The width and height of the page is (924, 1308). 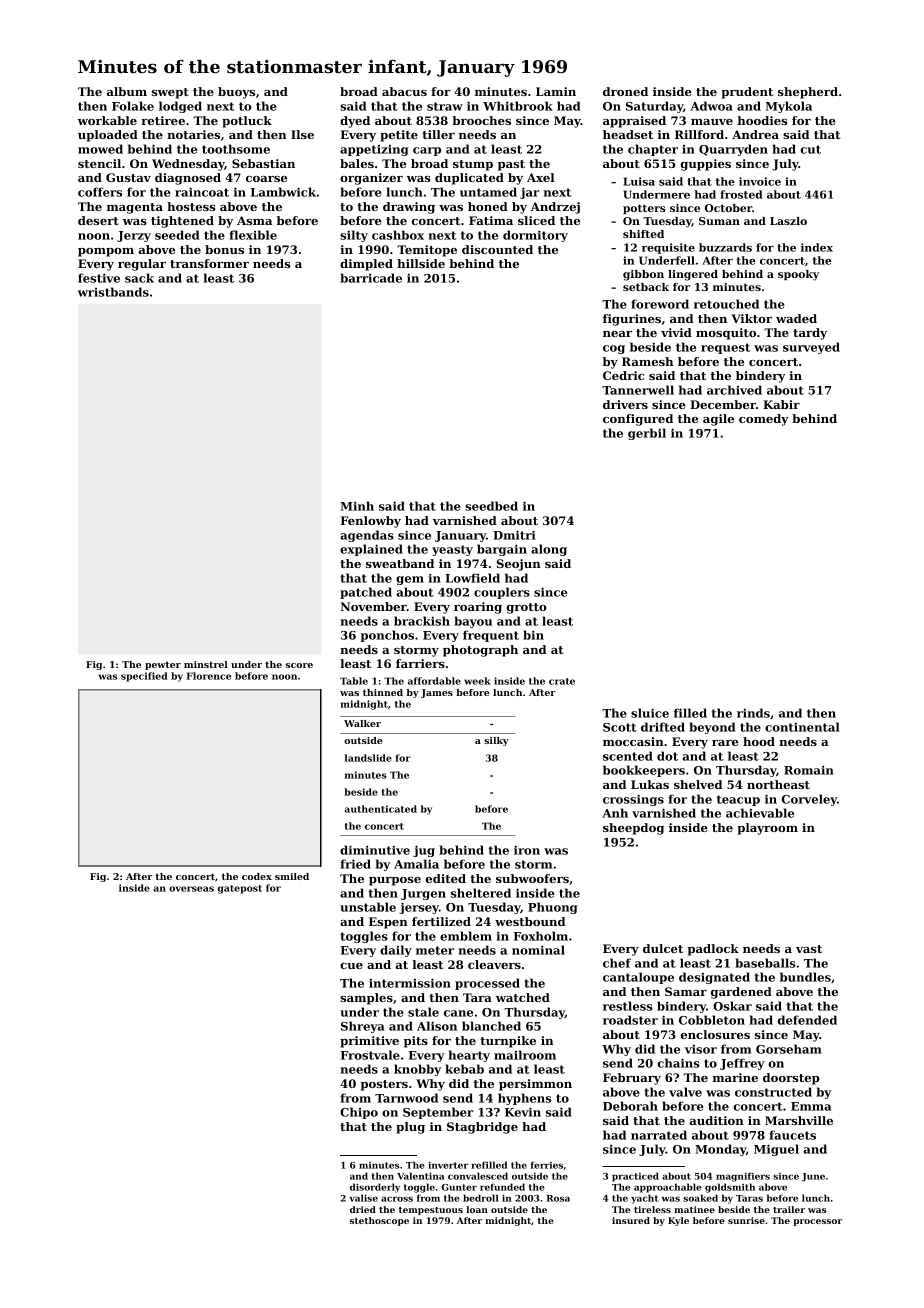 I want to click on pewter, so click(x=163, y=665).
